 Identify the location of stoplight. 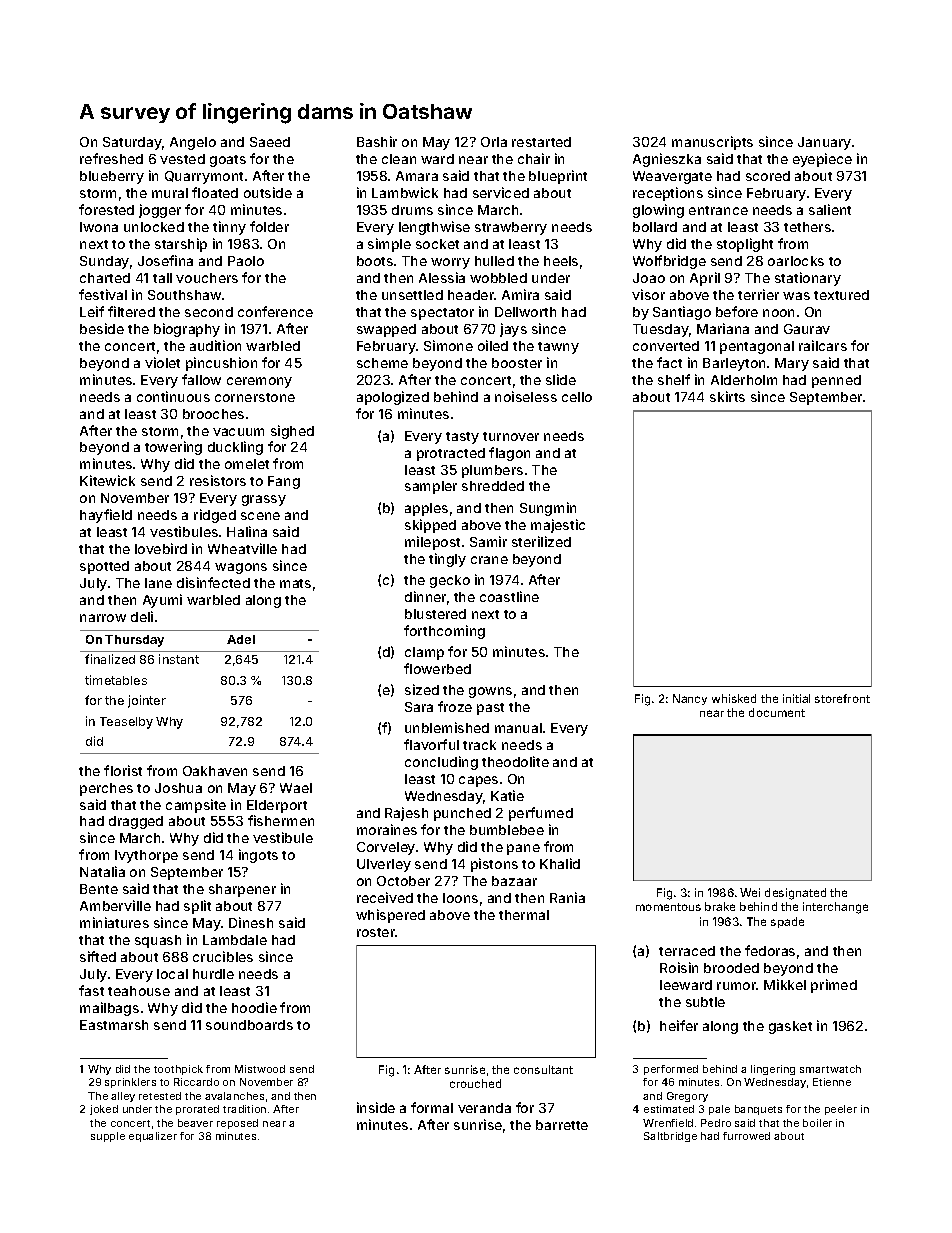
(745, 245).
